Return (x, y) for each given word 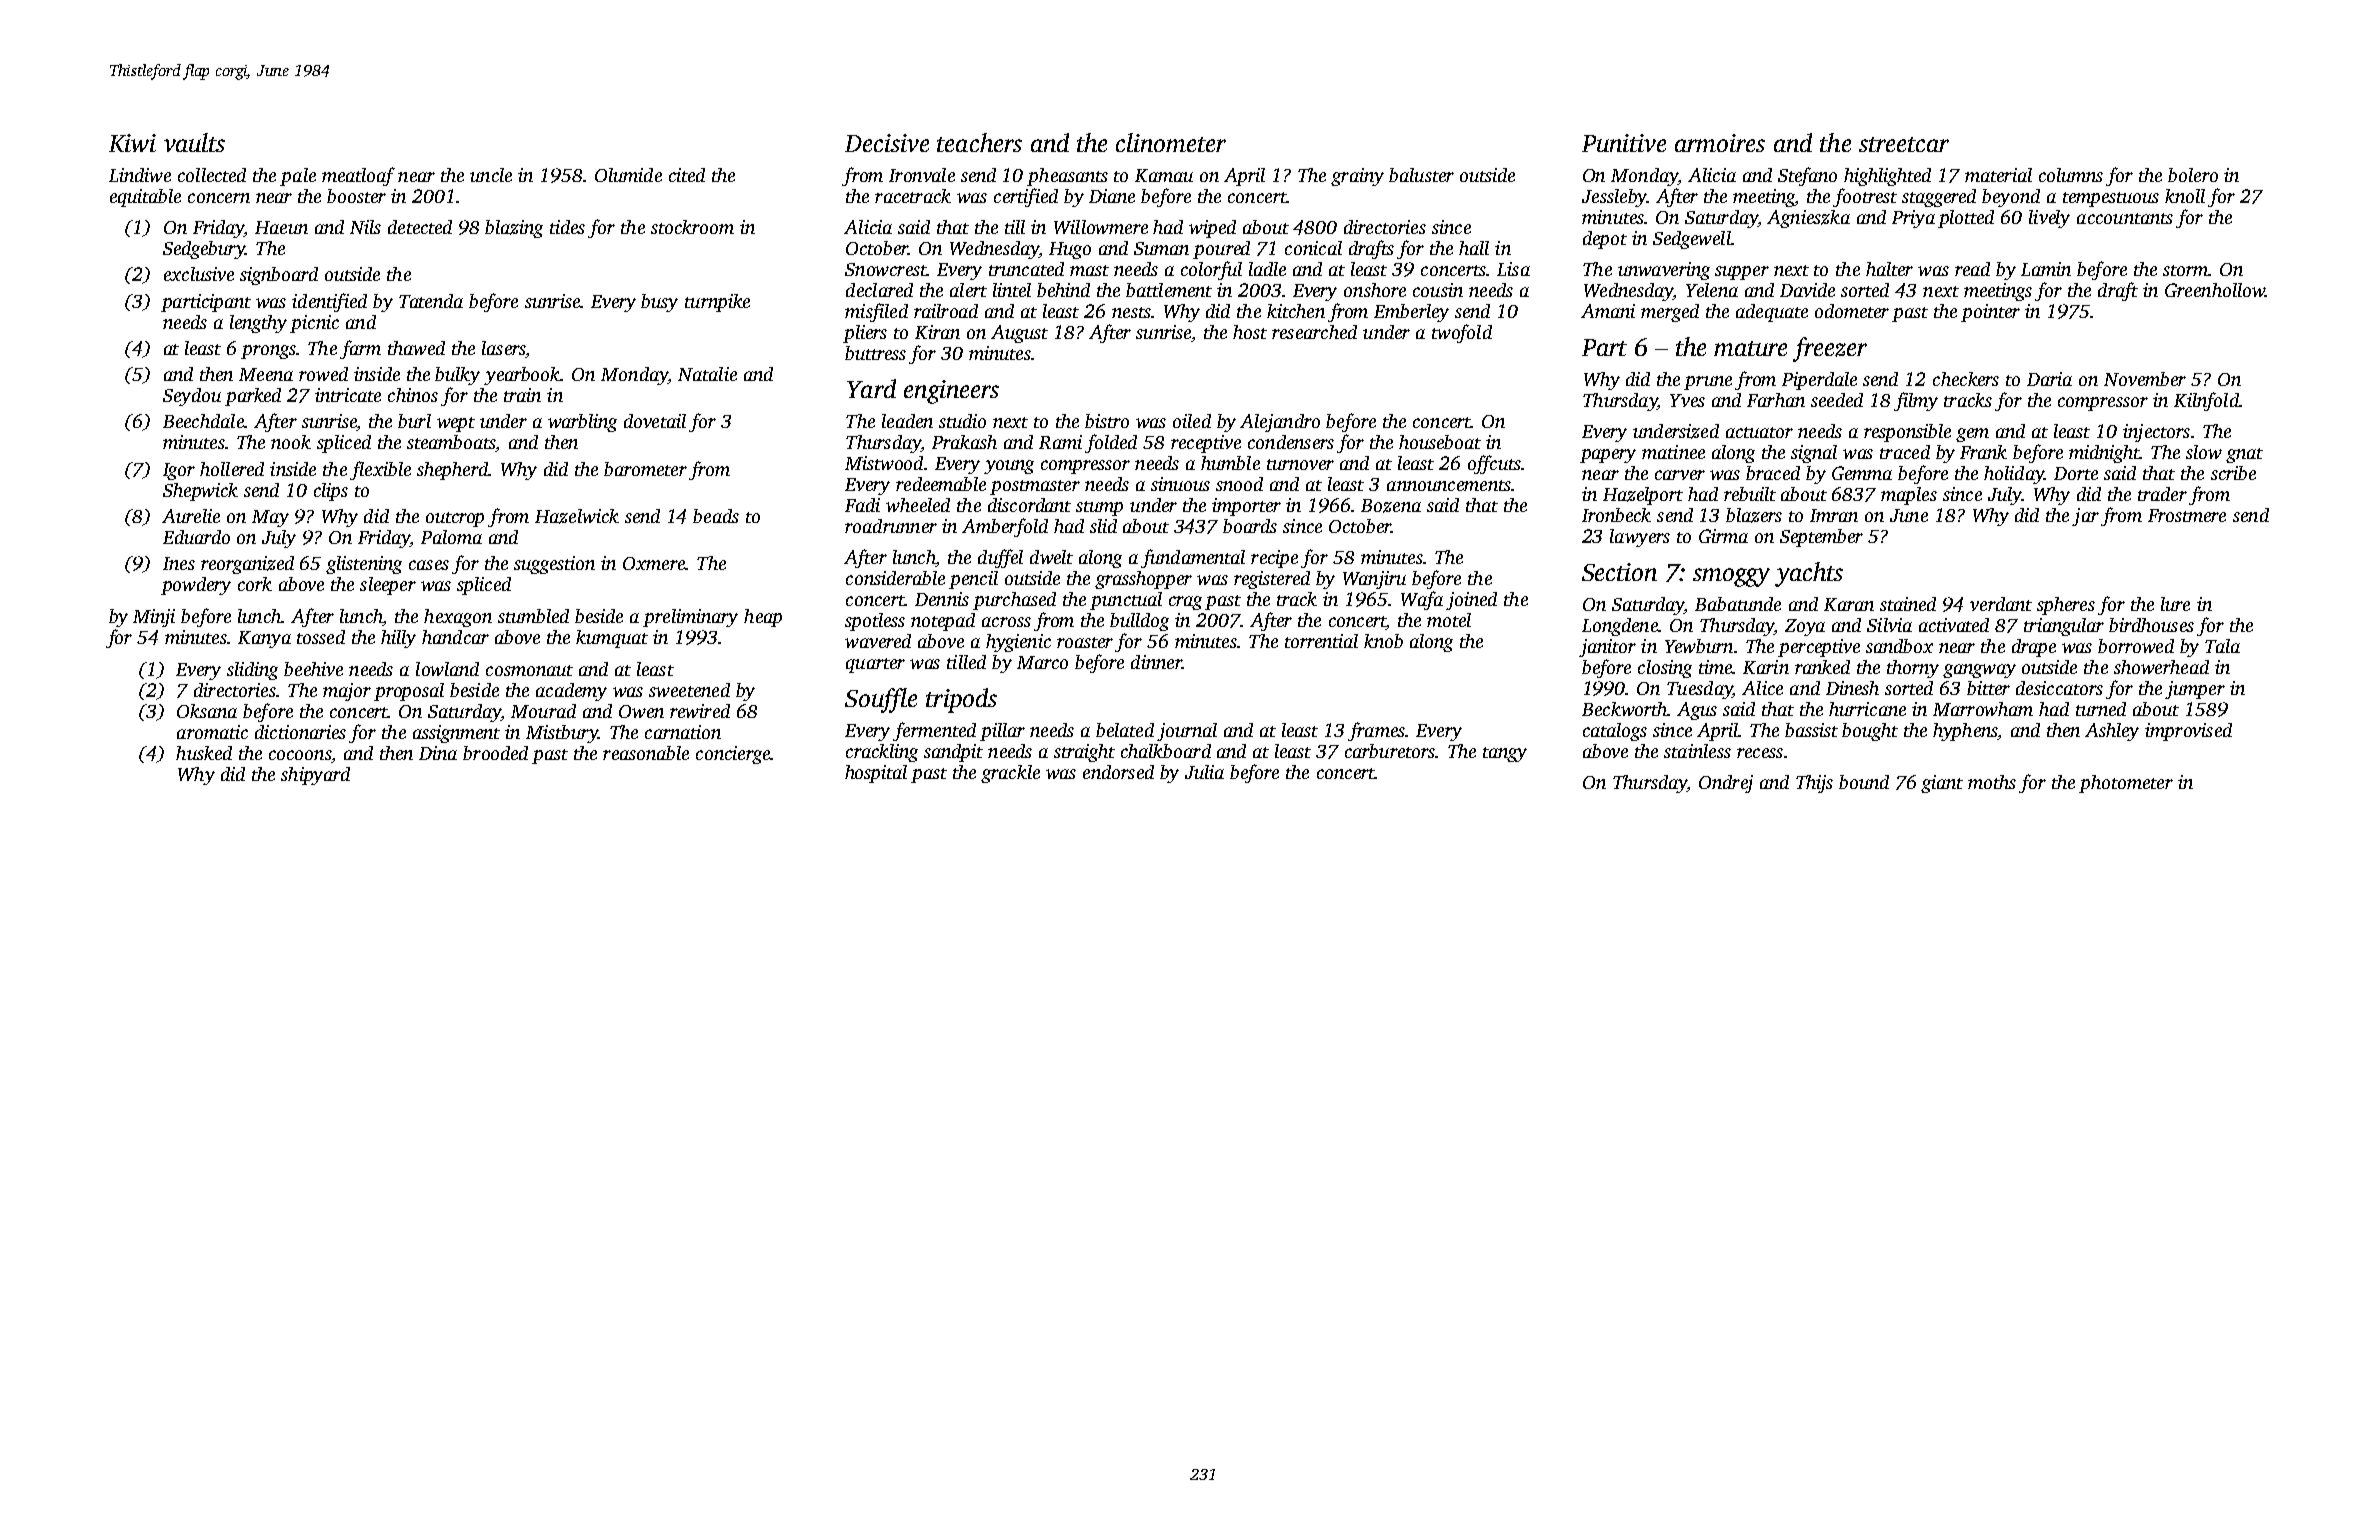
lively (2049, 219)
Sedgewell (1692, 240)
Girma (1723, 536)
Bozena (1391, 506)
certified (1026, 197)
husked (204, 753)
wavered (878, 641)
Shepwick (200, 492)
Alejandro (1280, 423)
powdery (196, 586)
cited (687, 175)
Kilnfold (2206, 401)
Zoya (1805, 627)
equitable (145, 198)
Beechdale (203, 421)
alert (968, 290)
